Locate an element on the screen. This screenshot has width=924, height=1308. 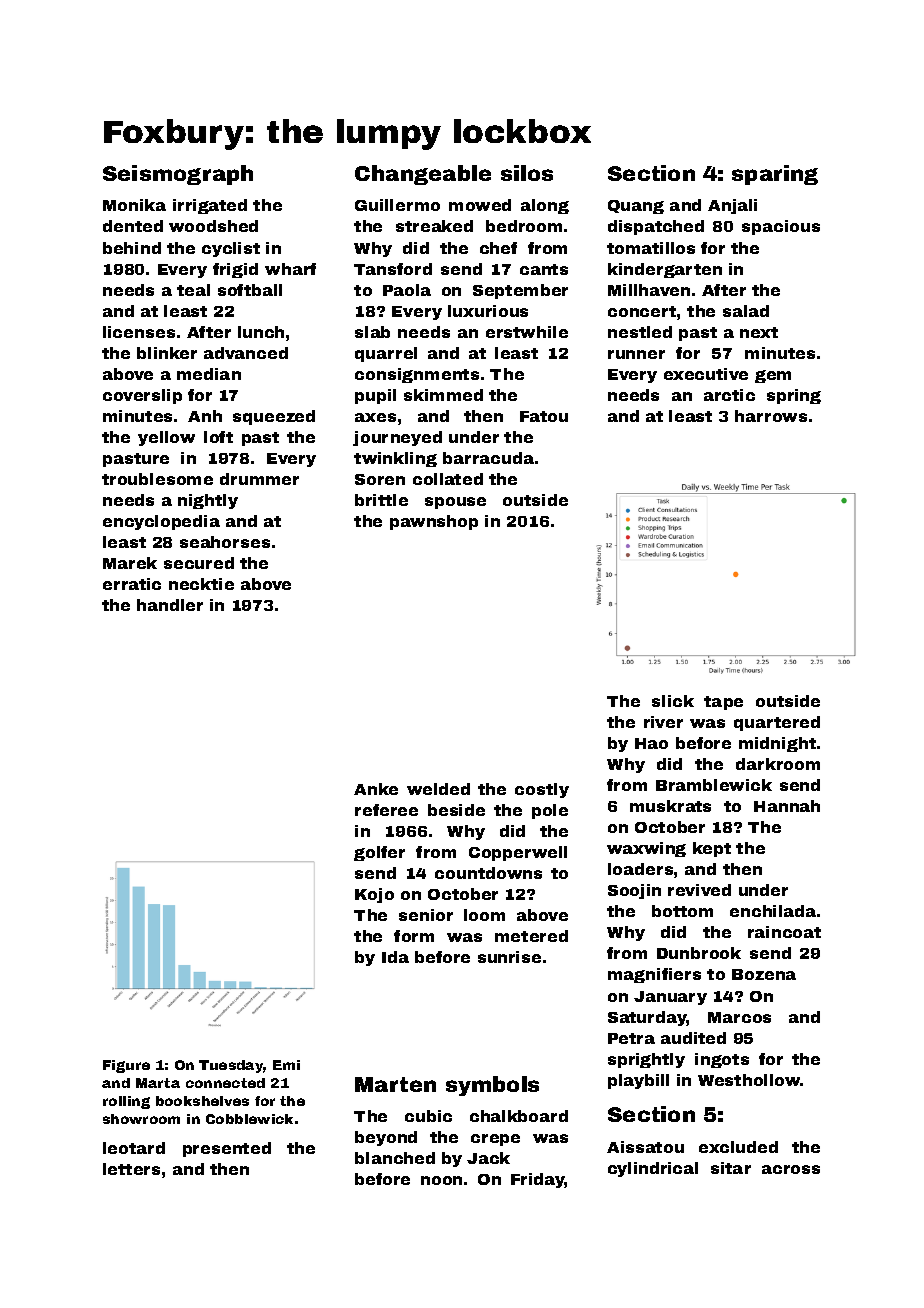
rolling is located at coordinates (126, 1102).
